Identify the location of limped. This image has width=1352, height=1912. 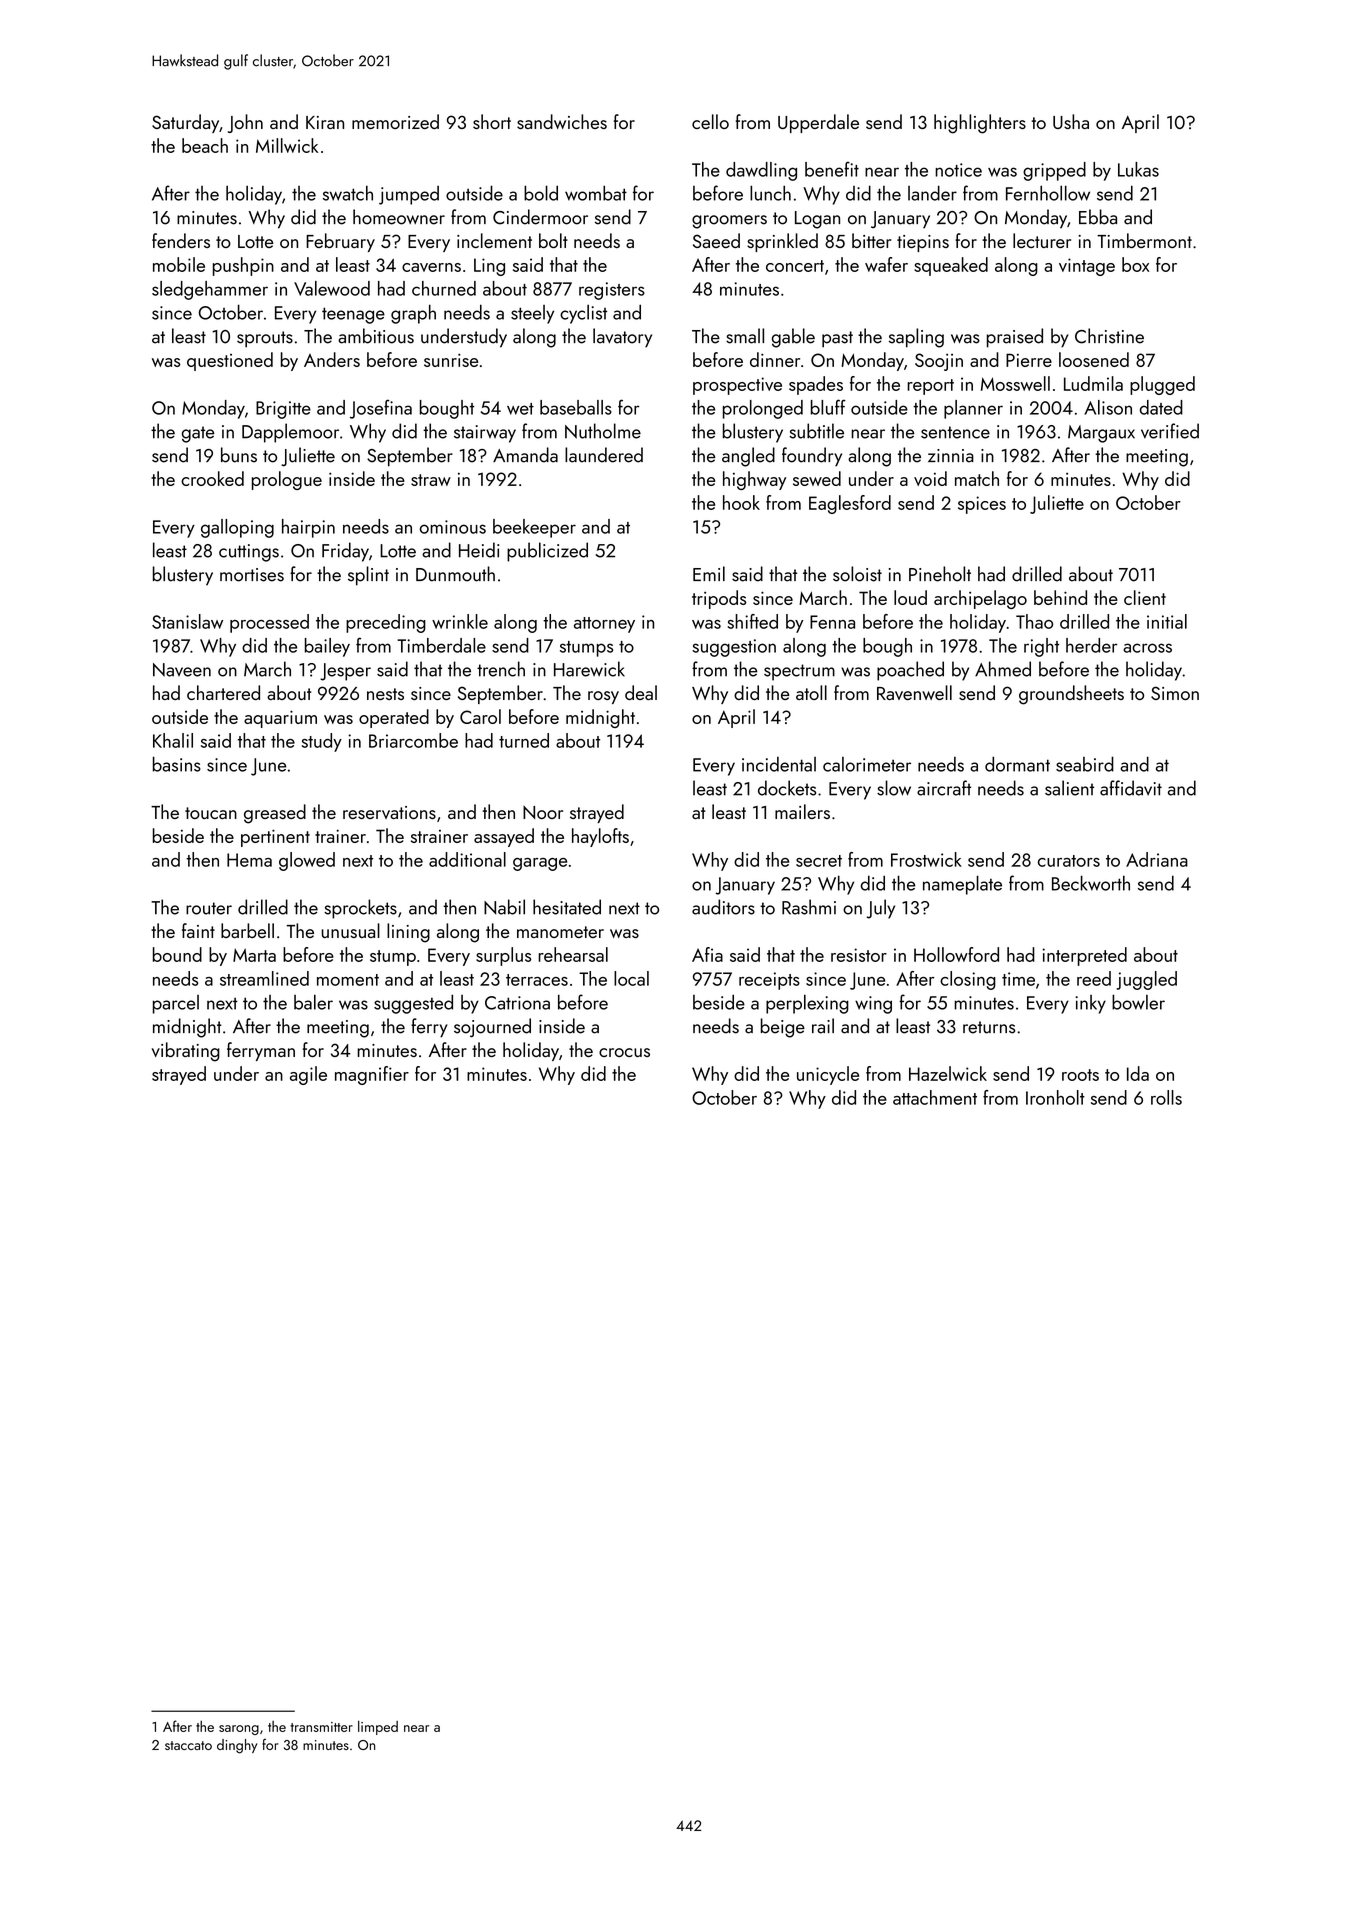
(378, 1728).
